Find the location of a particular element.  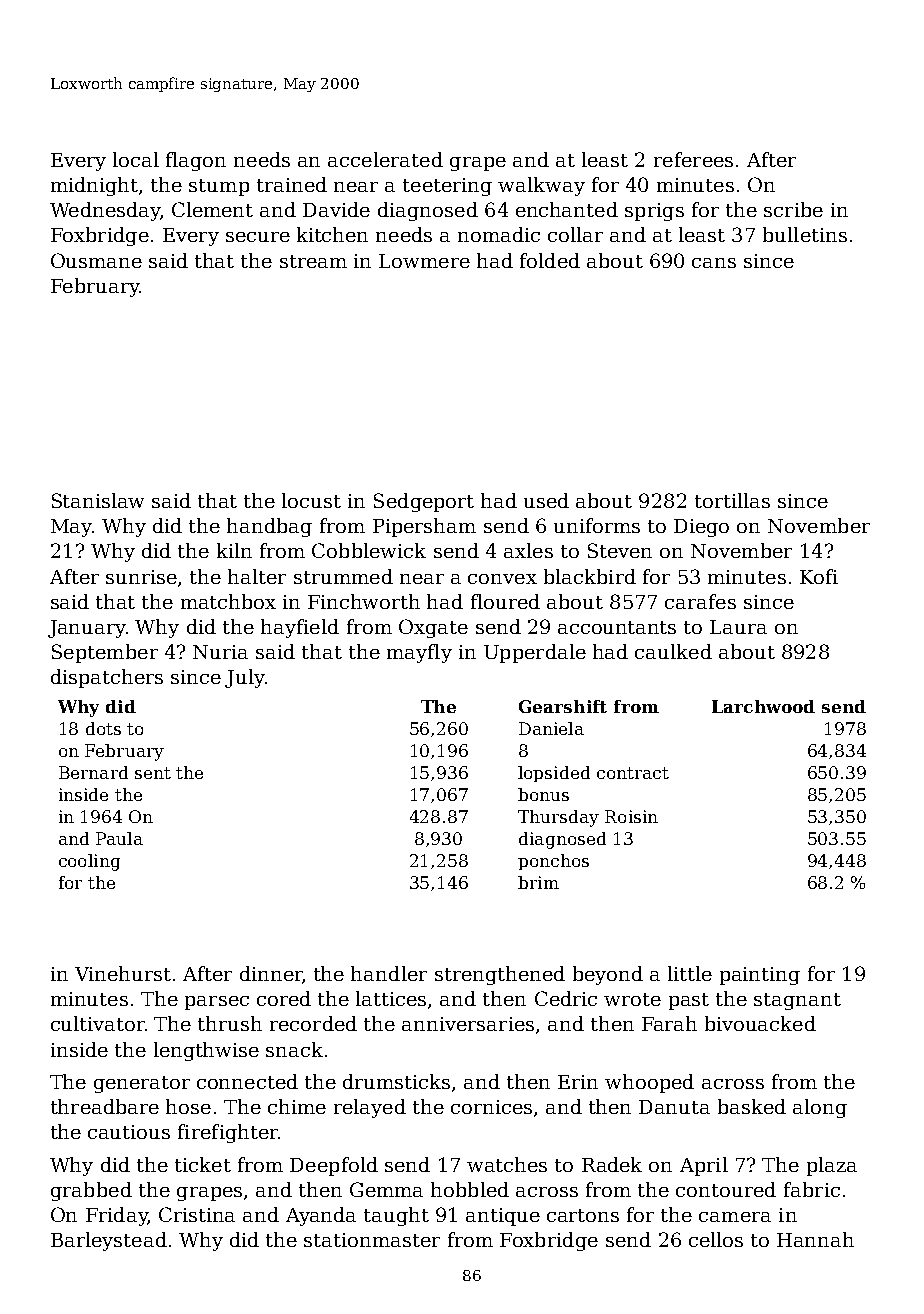

Lowmere is located at coordinates (424, 261).
